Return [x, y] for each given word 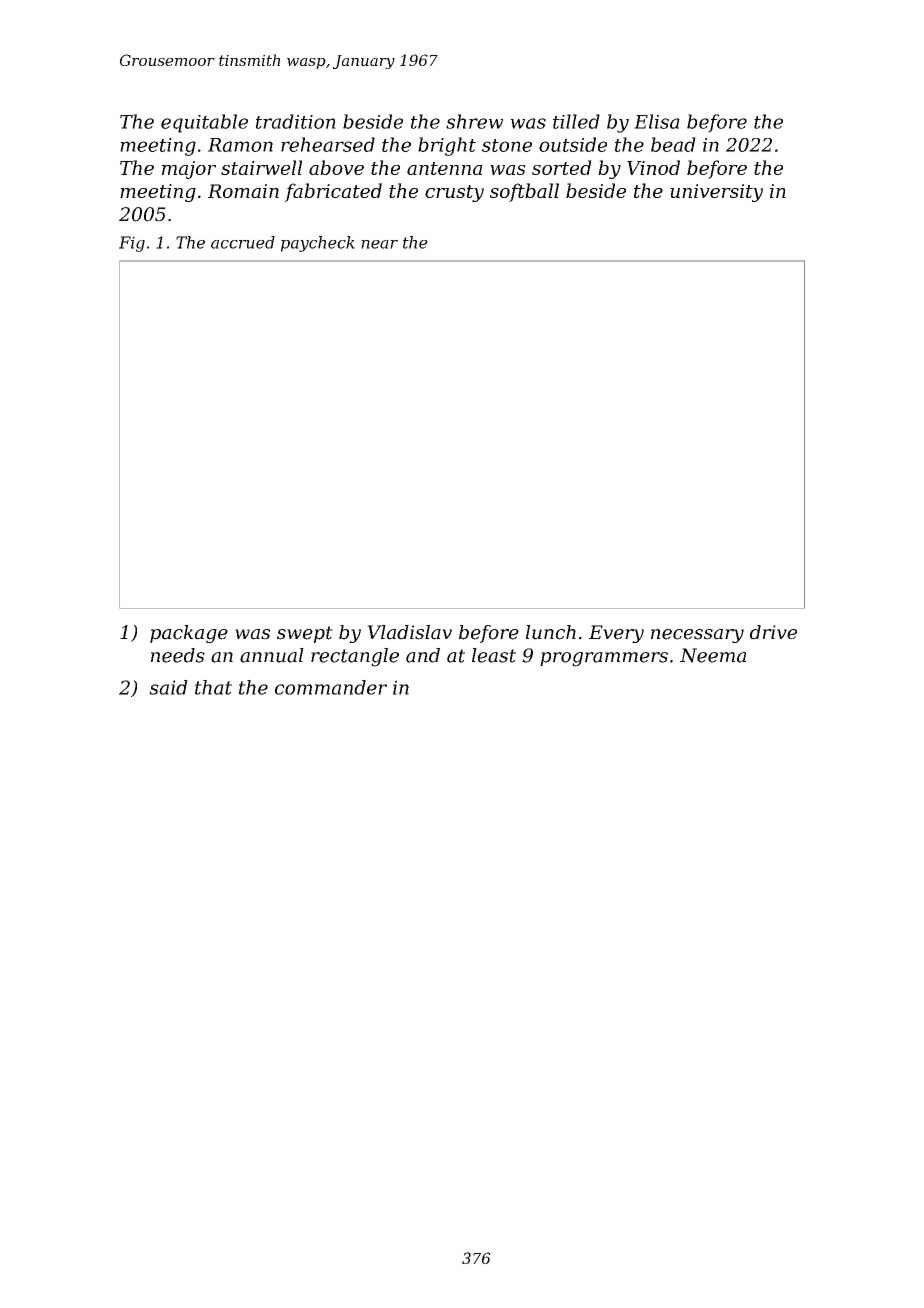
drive [773, 632]
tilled [576, 121]
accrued [243, 242]
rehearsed [328, 144]
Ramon [240, 145]
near [379, 244]
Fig [132, 244]
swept [305, 634]
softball [524, 192]
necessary [697, 636]
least [494, 655]
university [716, 193]
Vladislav [409, 632]
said [168, 687]
